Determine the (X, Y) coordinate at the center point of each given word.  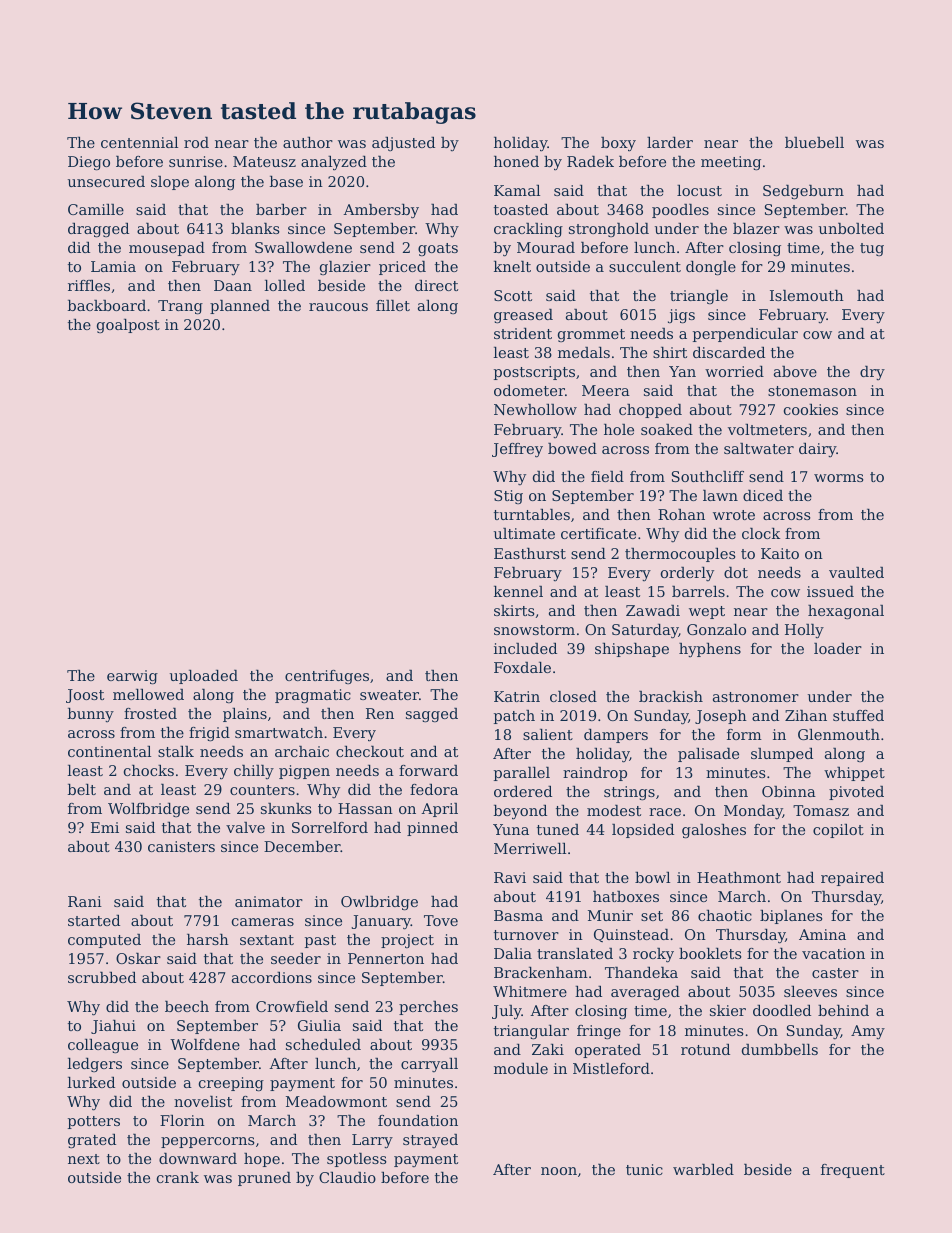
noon (559, 1171)
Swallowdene (303, 247)
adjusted (403, 144)
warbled (703, 1169)
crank (178, 1177)
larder (670, 142)
